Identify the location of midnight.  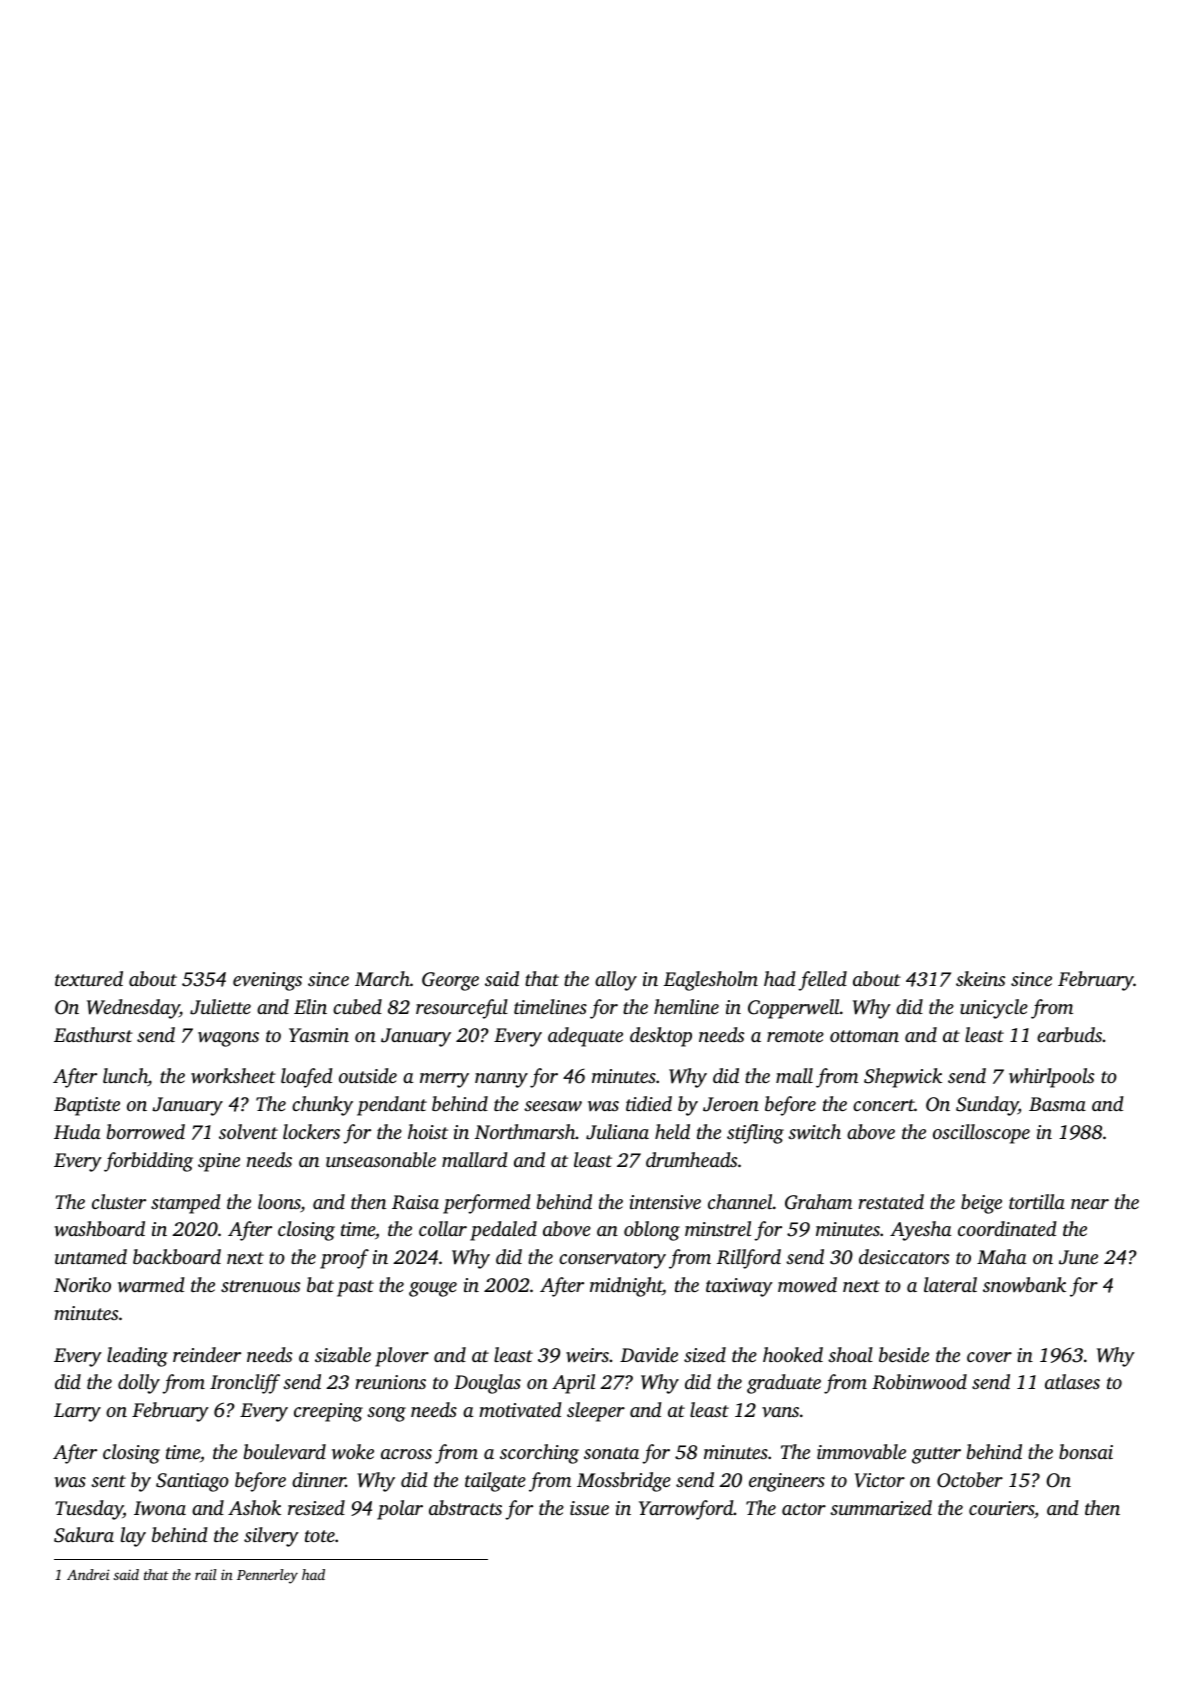
(626, 1287).
